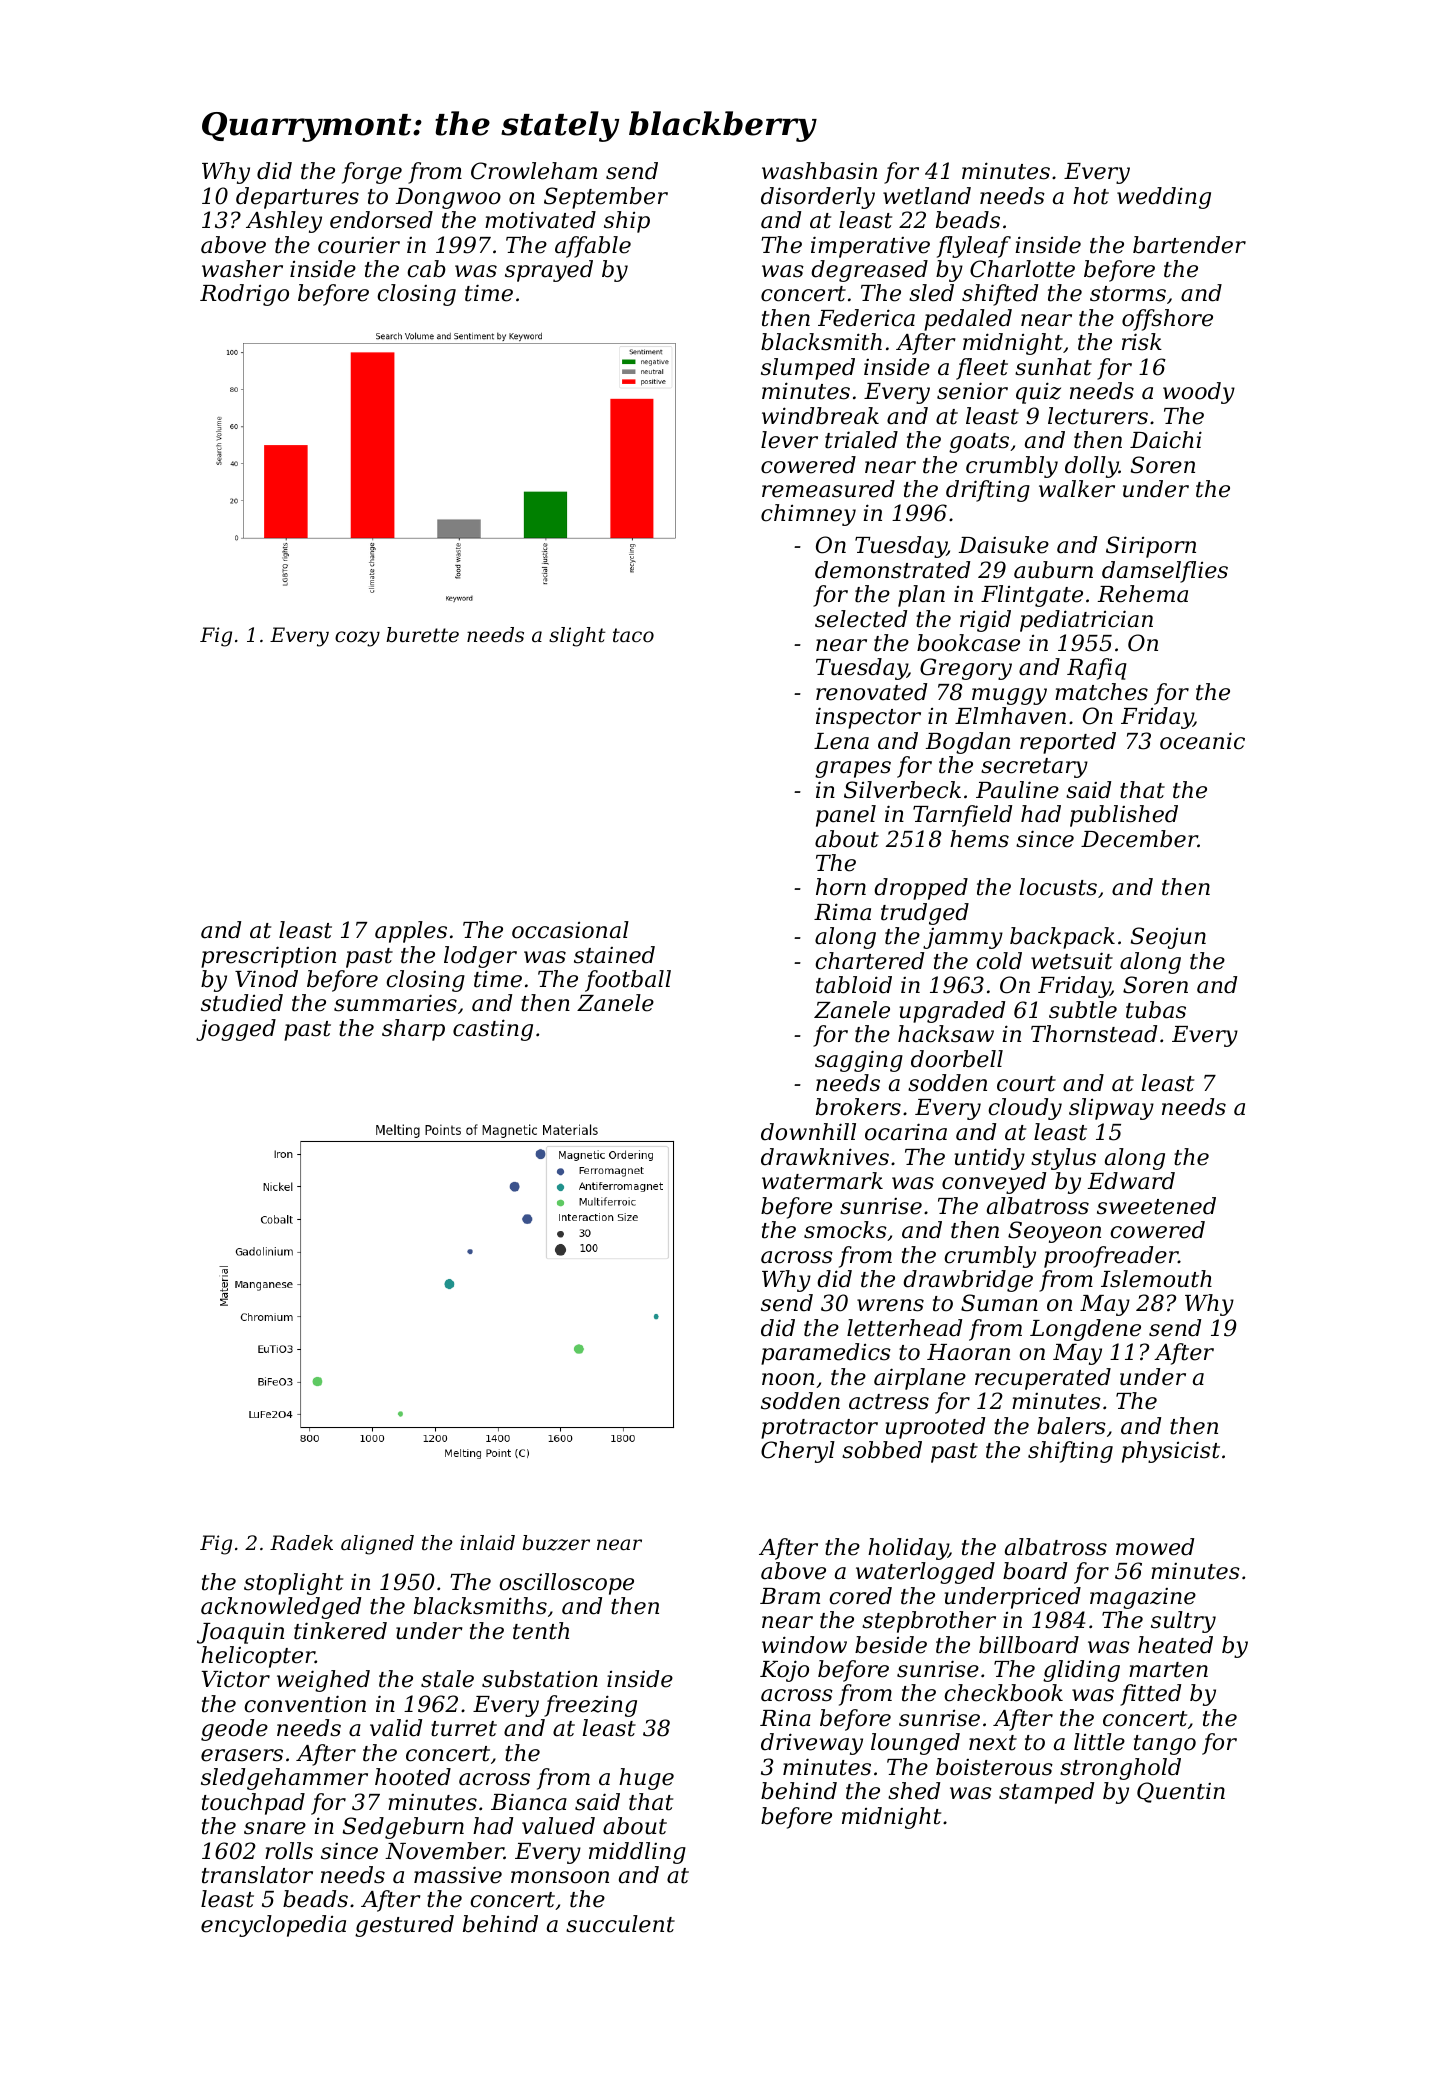  I want to click on Radek, so click(301, 1543).
